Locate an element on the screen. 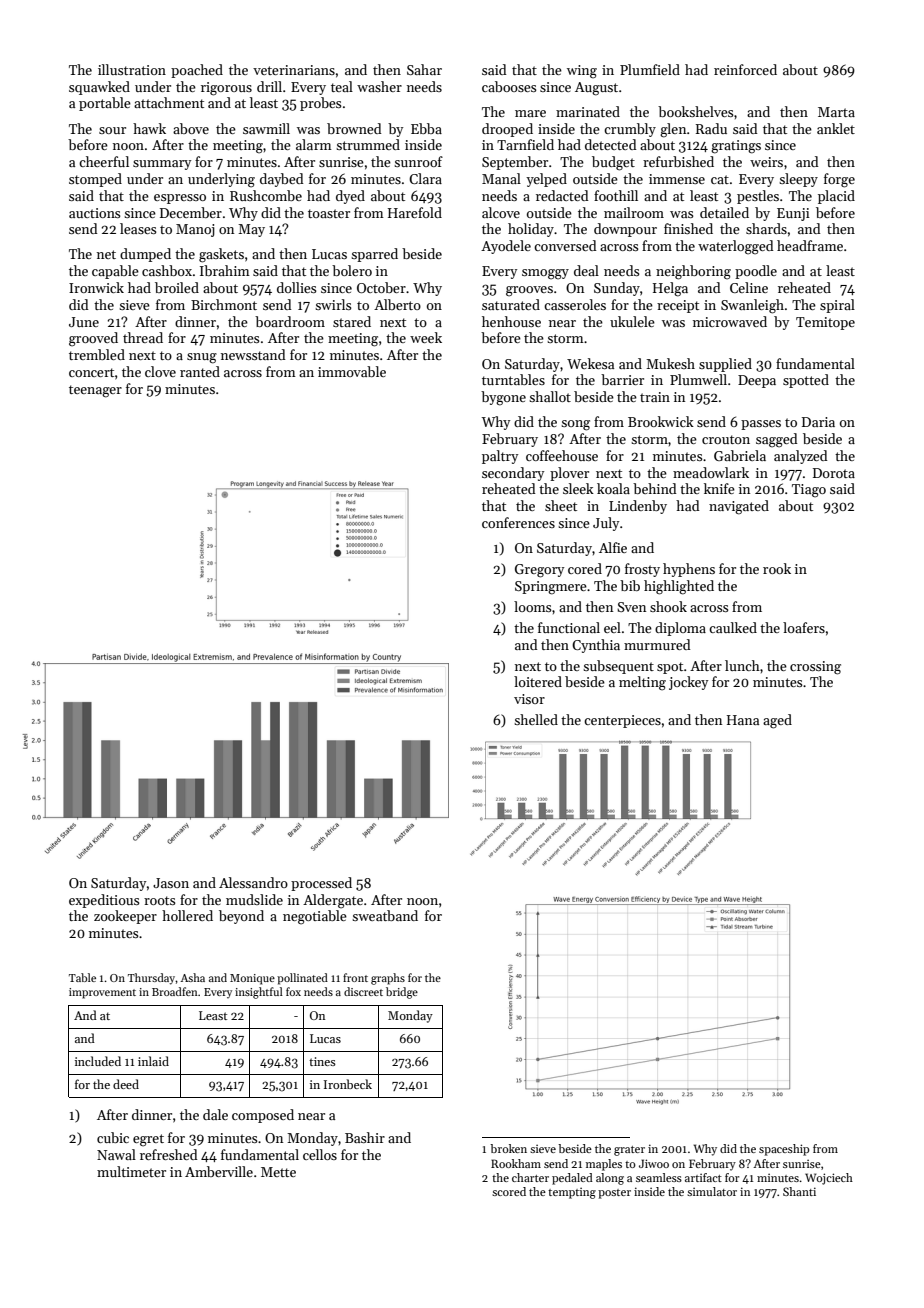 The image size is (924, 1308). teenager is located at coordinates (95, 391).
